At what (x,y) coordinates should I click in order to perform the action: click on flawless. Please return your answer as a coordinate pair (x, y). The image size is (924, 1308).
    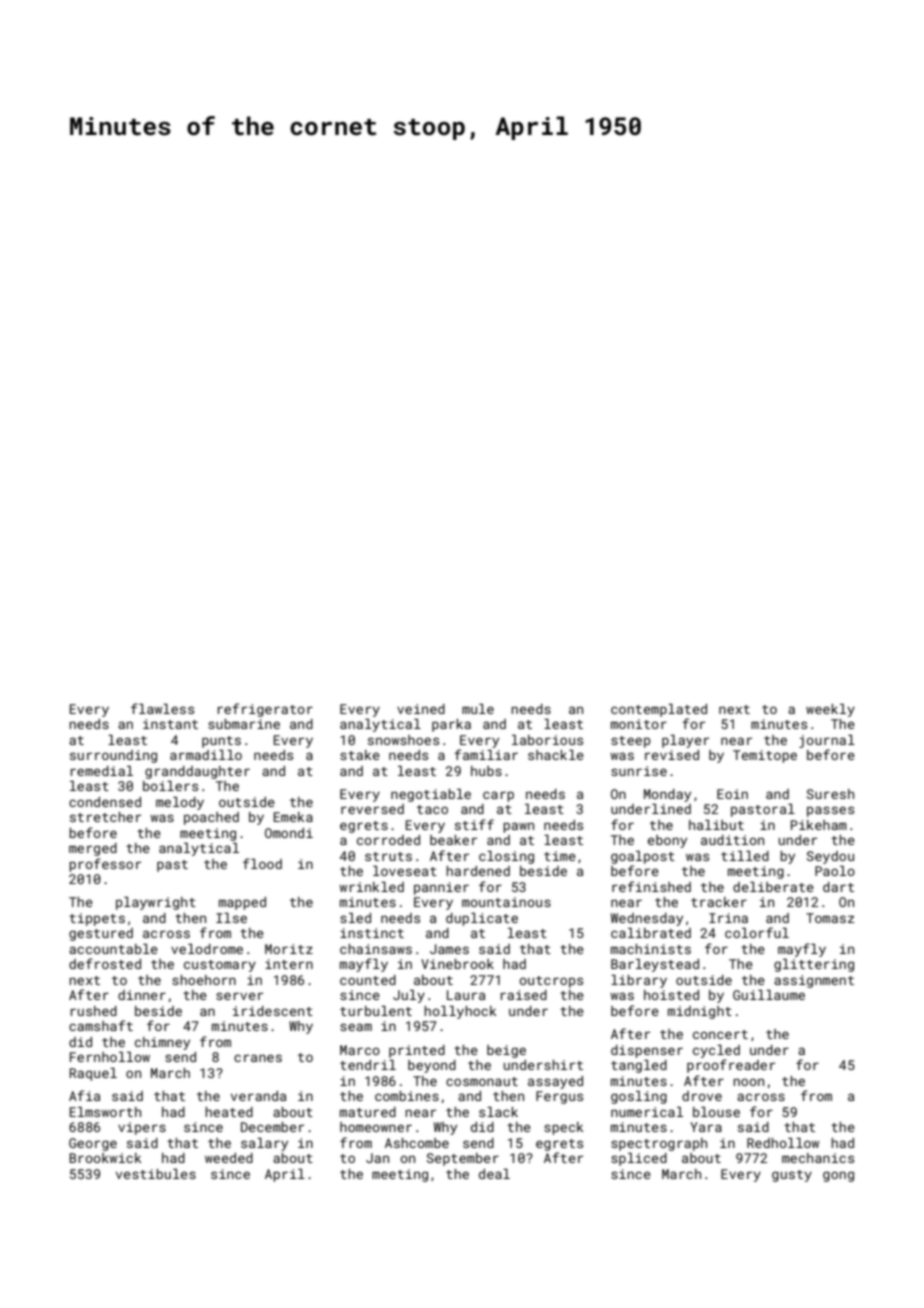
    Looking at the image, I should click on (162, 708).
